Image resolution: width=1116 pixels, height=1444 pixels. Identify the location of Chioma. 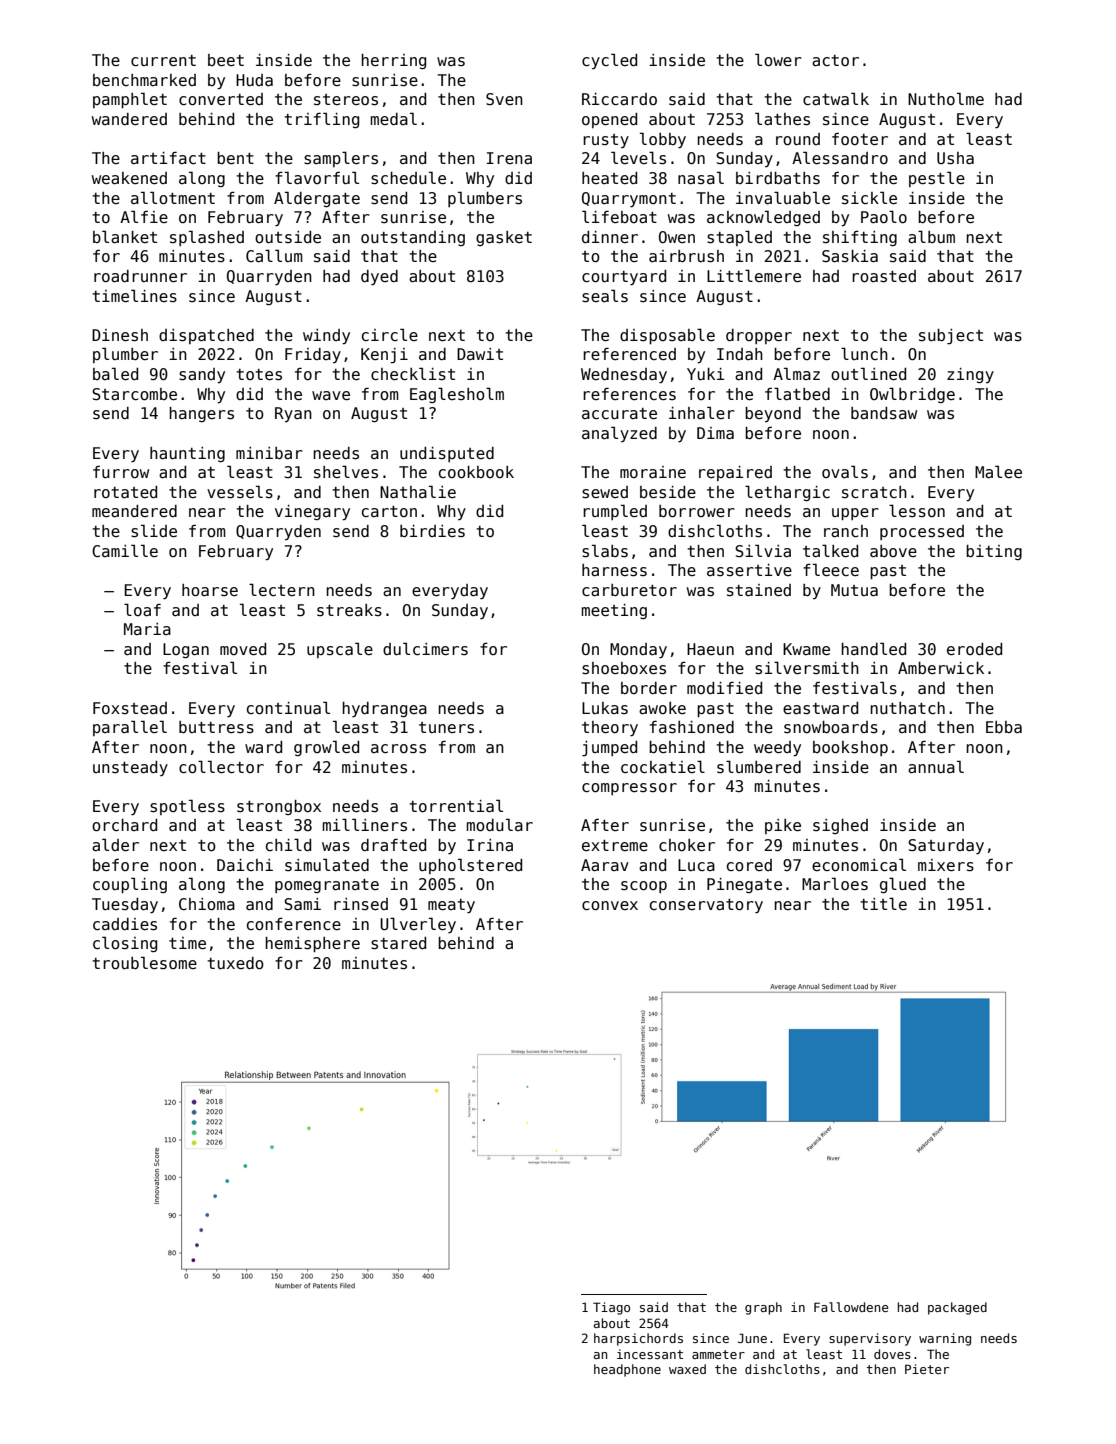
(207, 904).
